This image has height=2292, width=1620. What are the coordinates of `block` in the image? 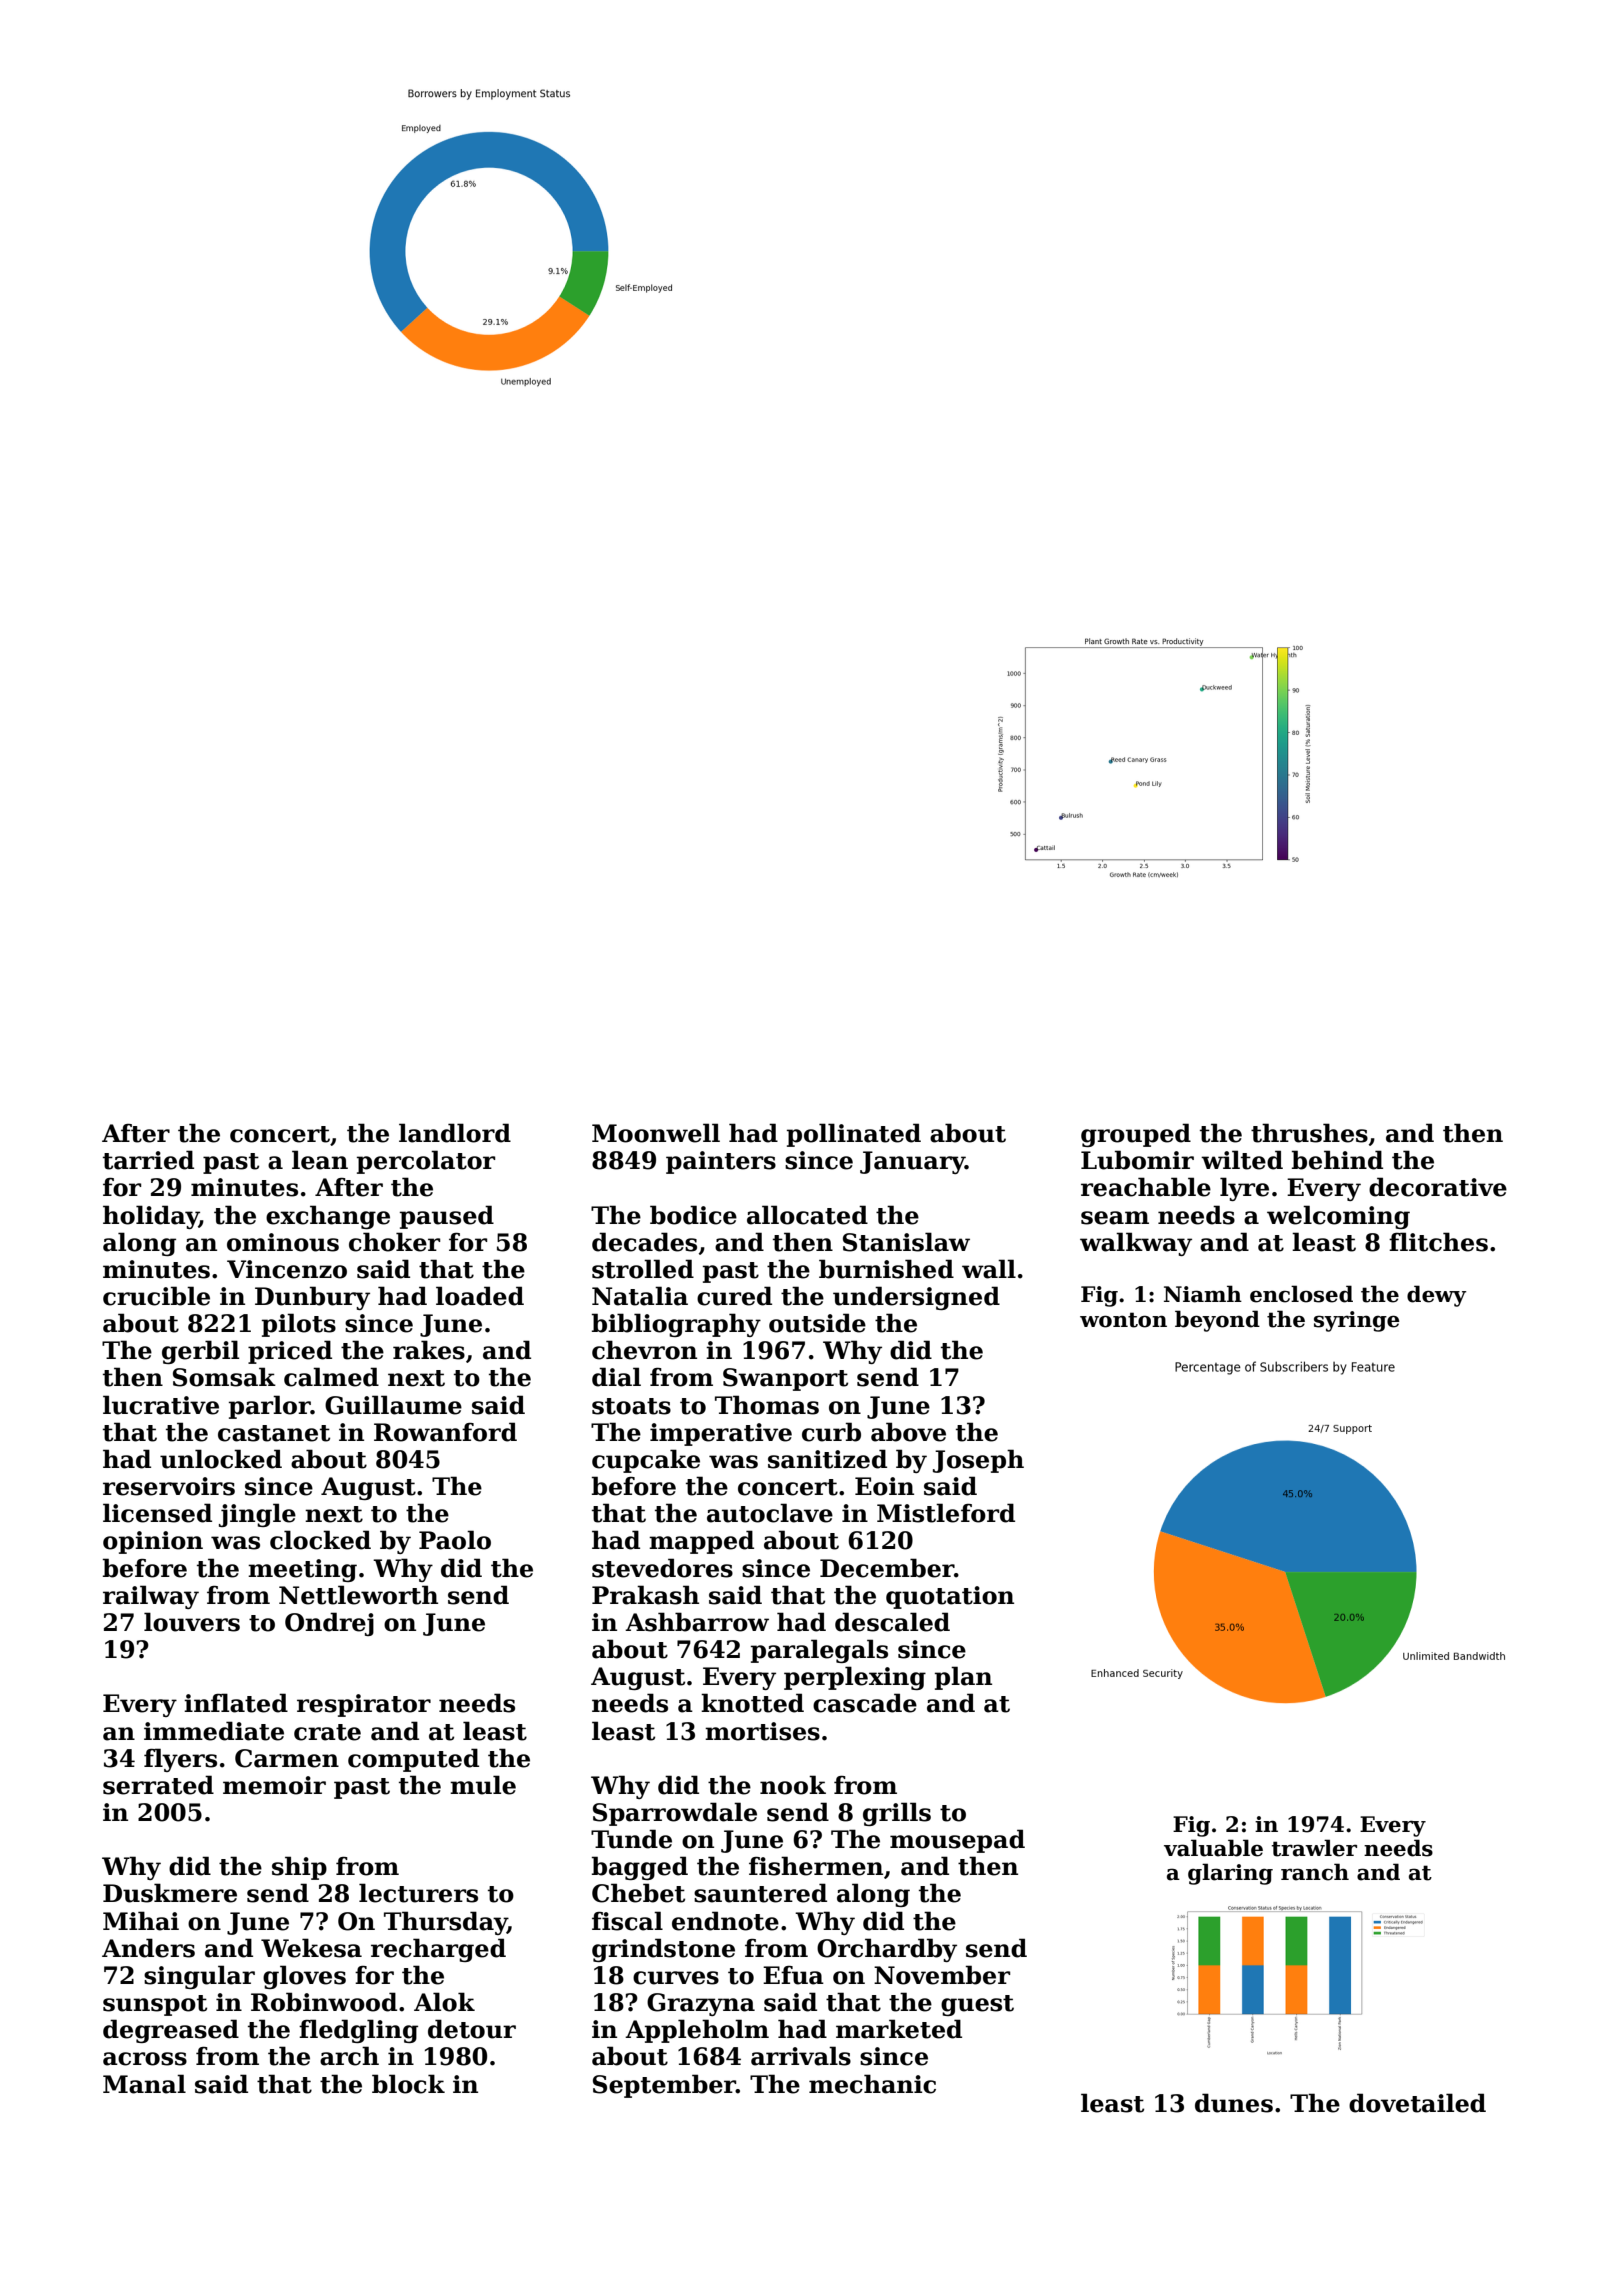 It's located at (408, 2084).
